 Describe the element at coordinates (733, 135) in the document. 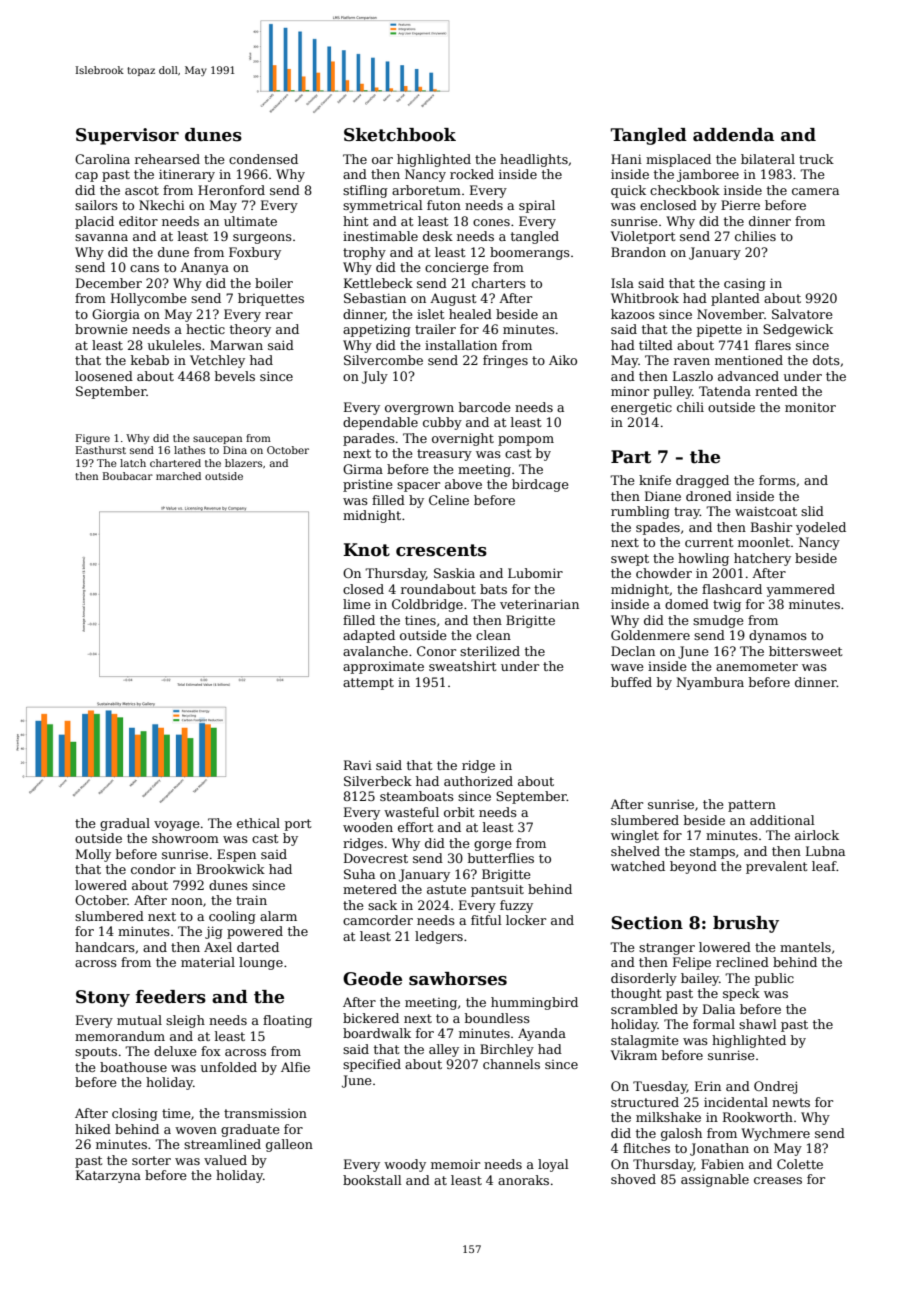

I see `addenda` at that location.
